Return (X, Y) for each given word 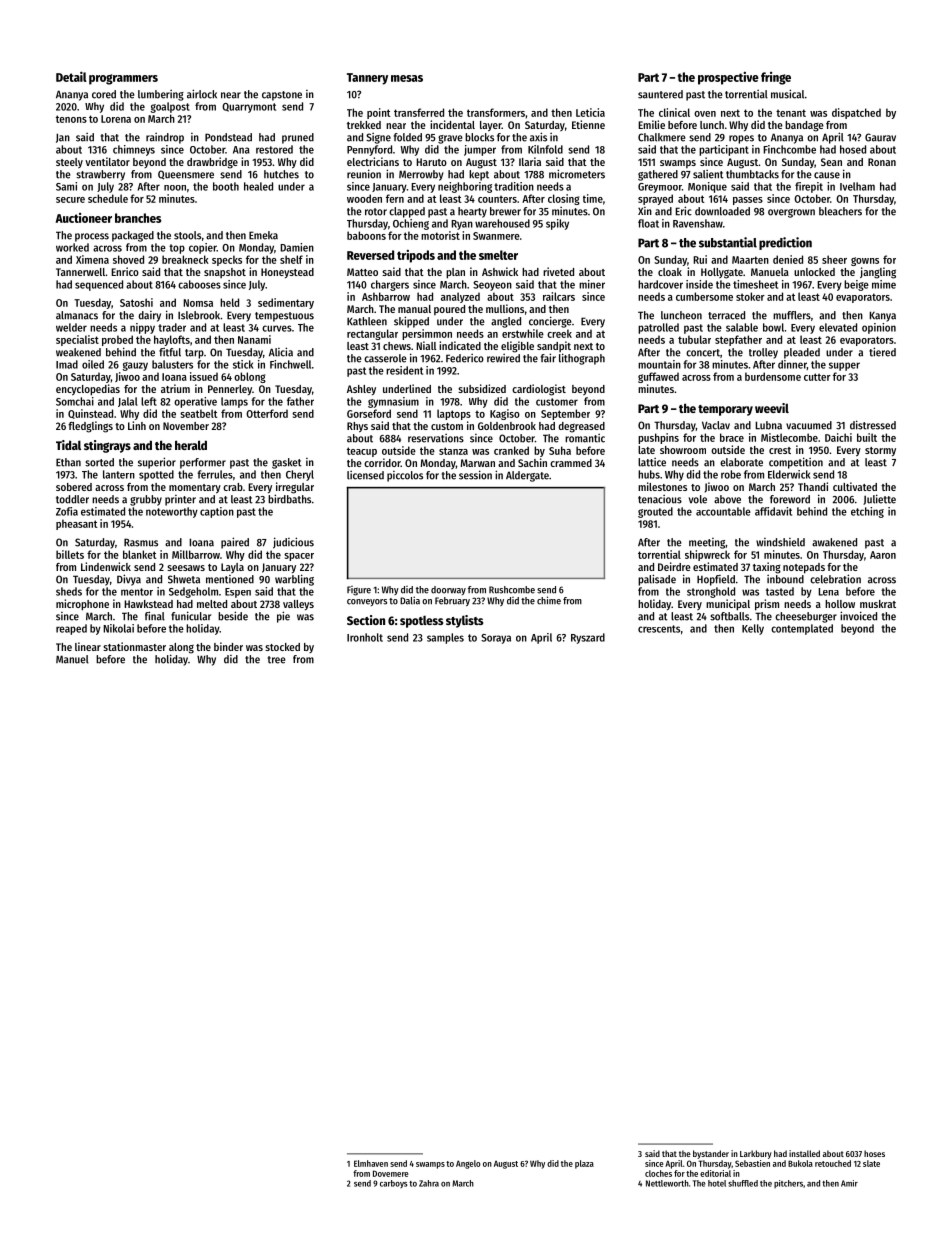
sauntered (660, 94)
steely (69, 163)
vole (698, 499)
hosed (853, 149)
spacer (299, 557)
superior (157, 463)
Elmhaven (371, 1163)
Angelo (468, 1164)
